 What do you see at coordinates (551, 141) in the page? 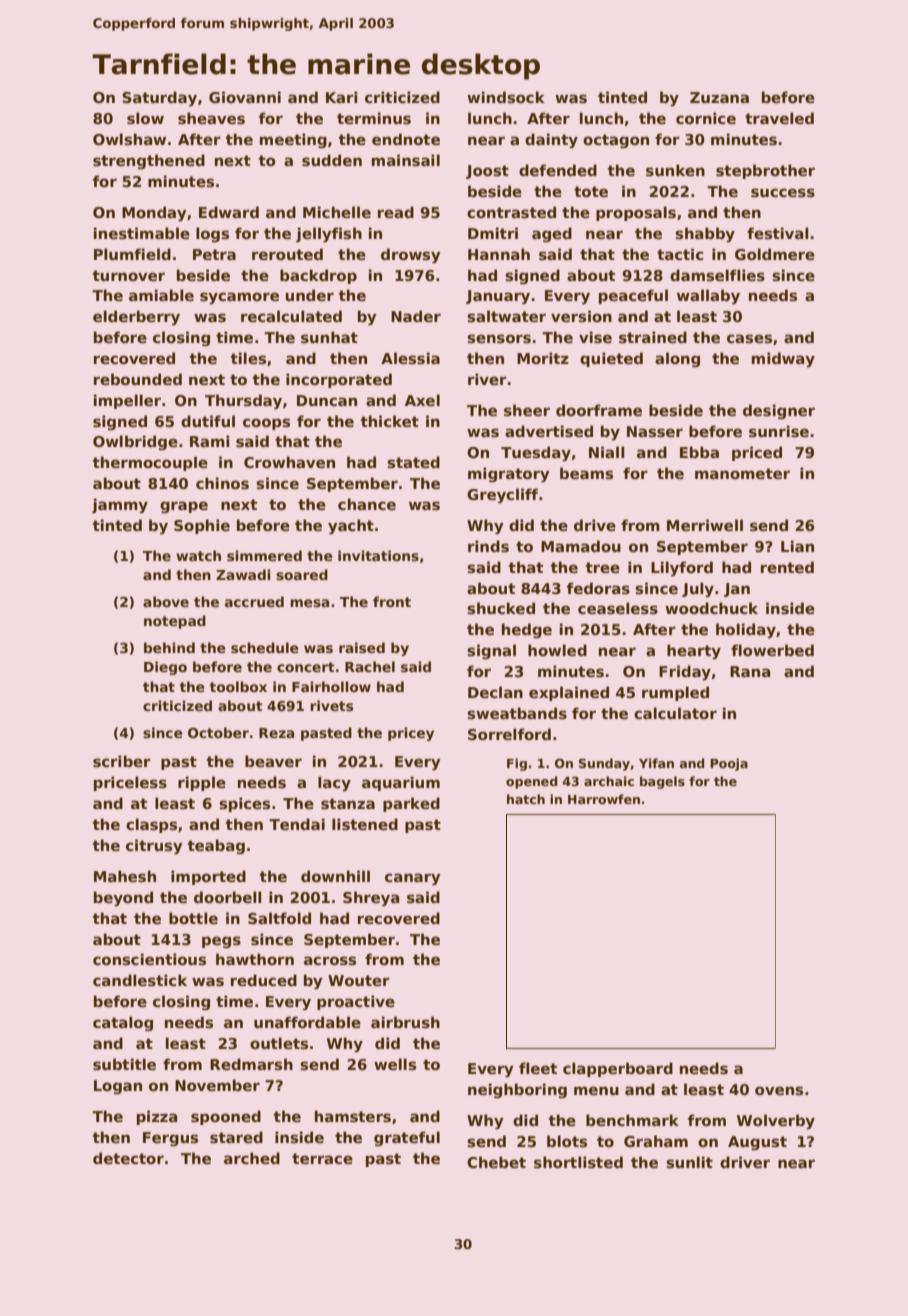
I see `dainty` at bounding box center [551, 141].
